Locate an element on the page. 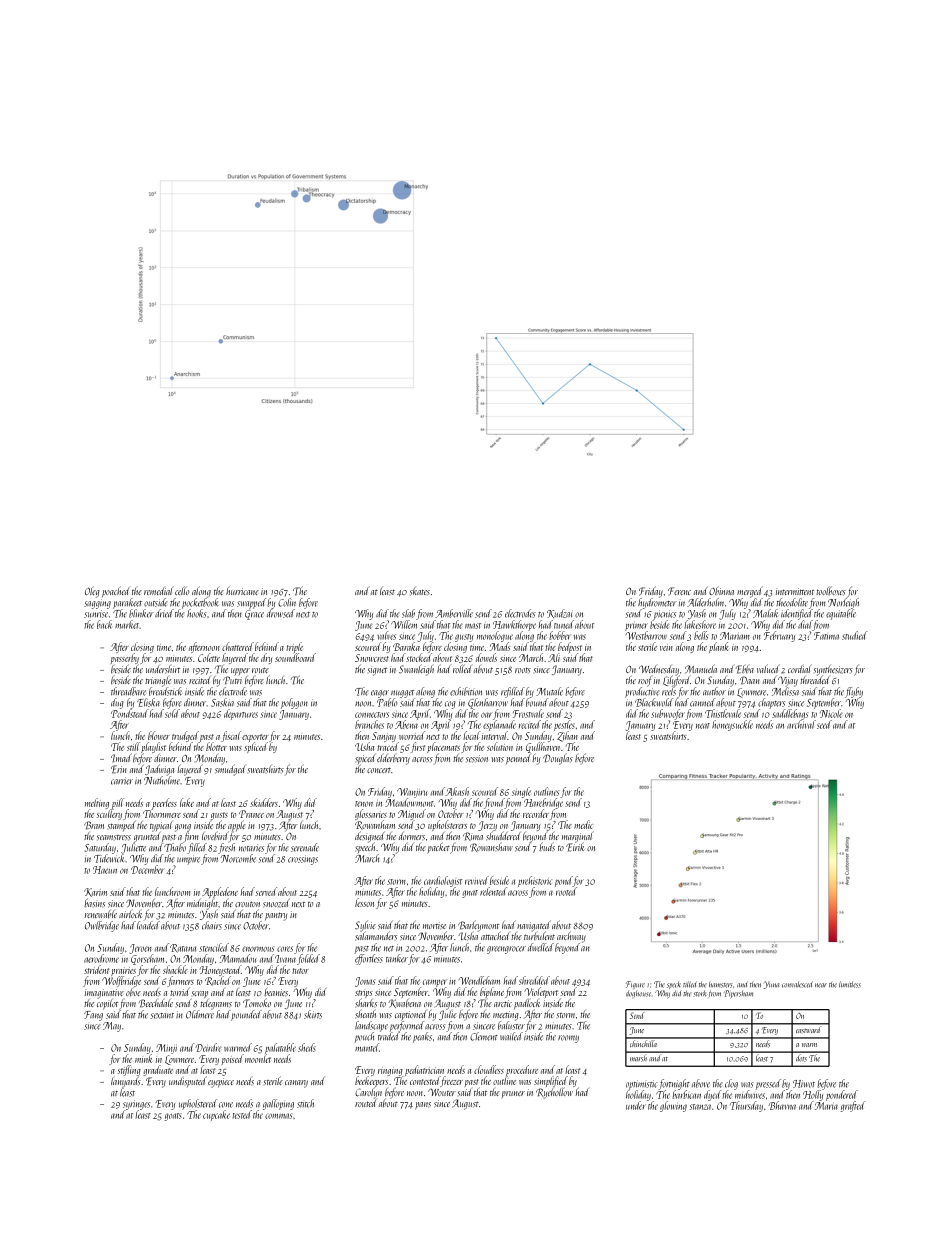  Grace is located at coordinates (254, 615).
